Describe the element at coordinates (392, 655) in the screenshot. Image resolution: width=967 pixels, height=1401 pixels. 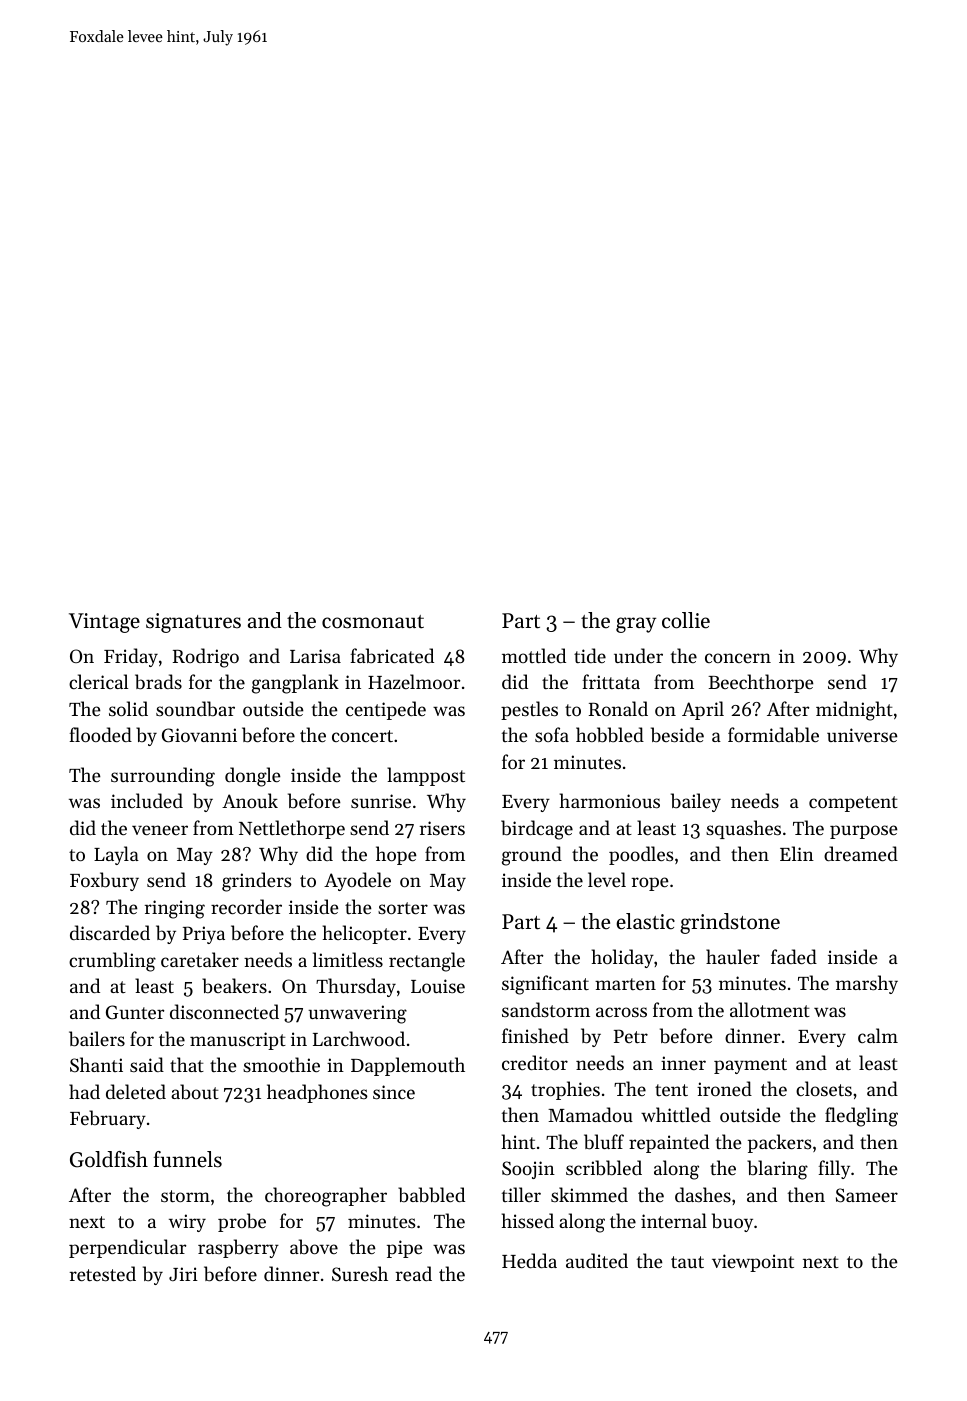
I see `fabricated` at that location.
